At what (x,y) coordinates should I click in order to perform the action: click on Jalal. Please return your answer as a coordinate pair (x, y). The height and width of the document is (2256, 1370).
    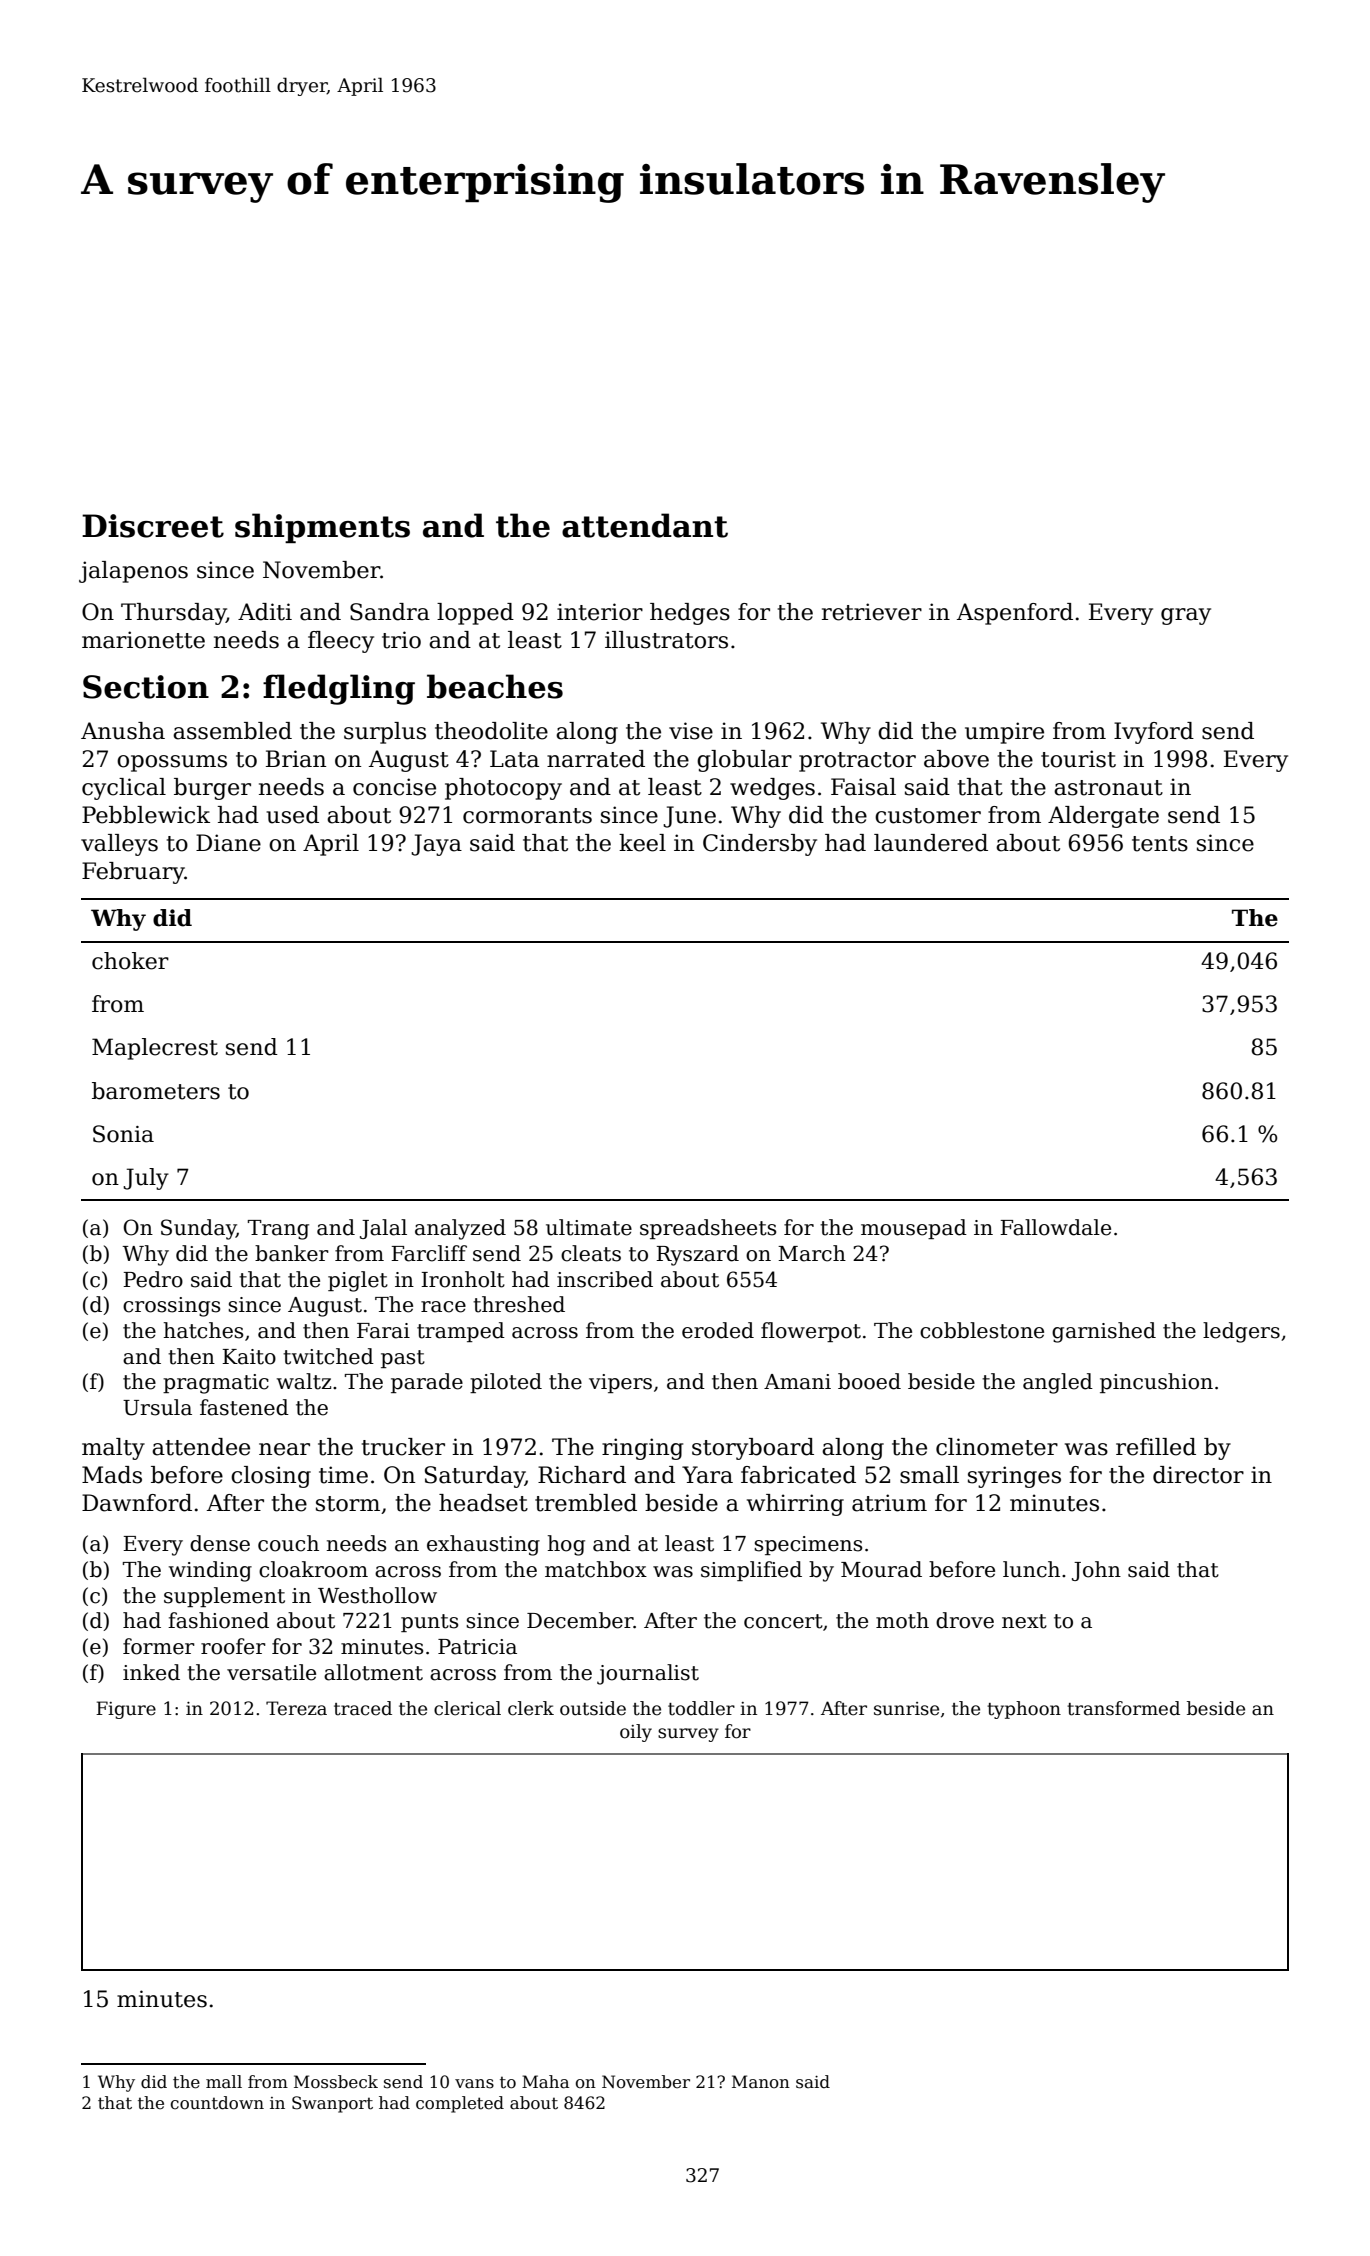
    Looking at the image, I should click on (383, 1229).
